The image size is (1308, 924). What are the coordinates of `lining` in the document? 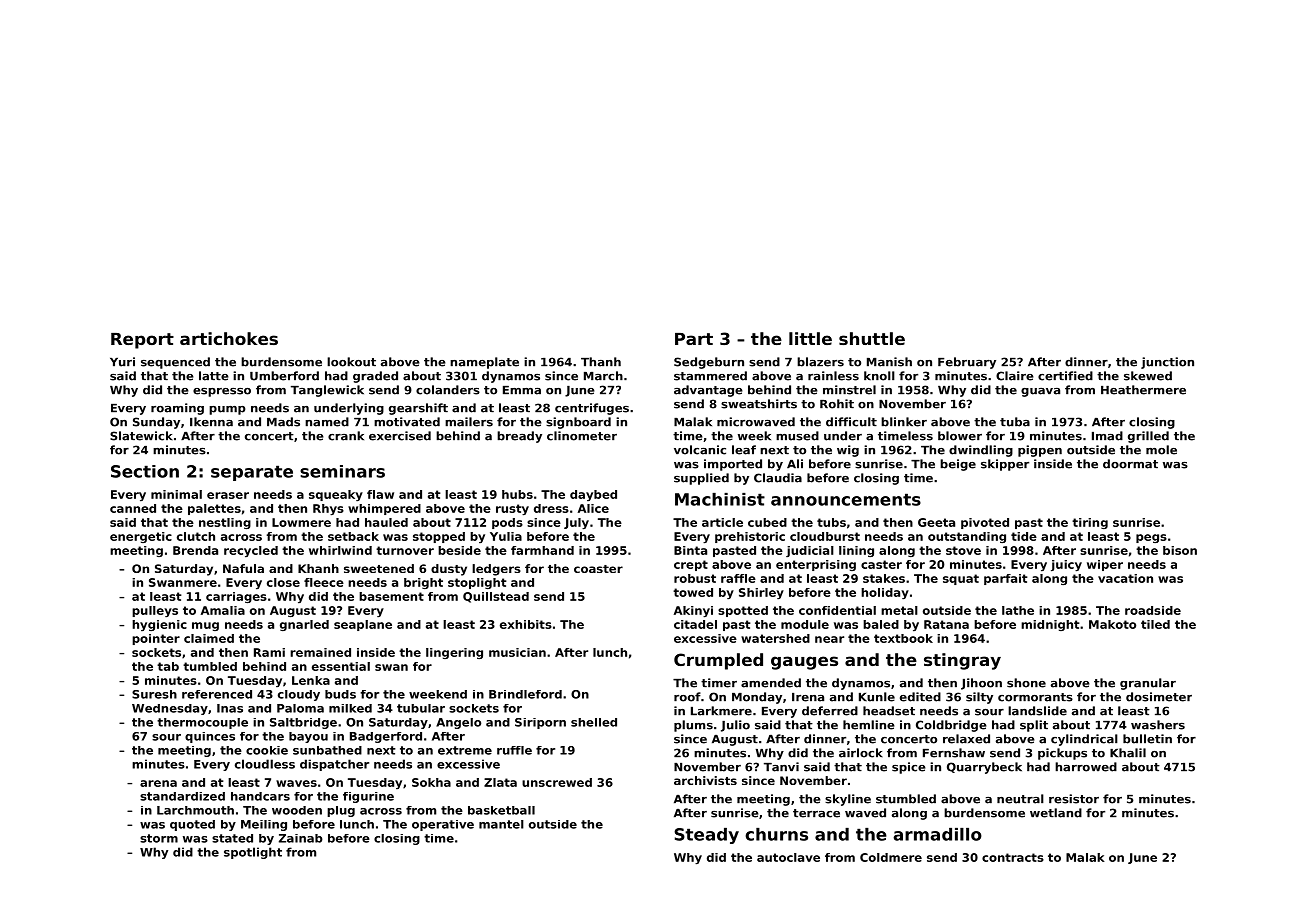 It's located at (856, 551).
